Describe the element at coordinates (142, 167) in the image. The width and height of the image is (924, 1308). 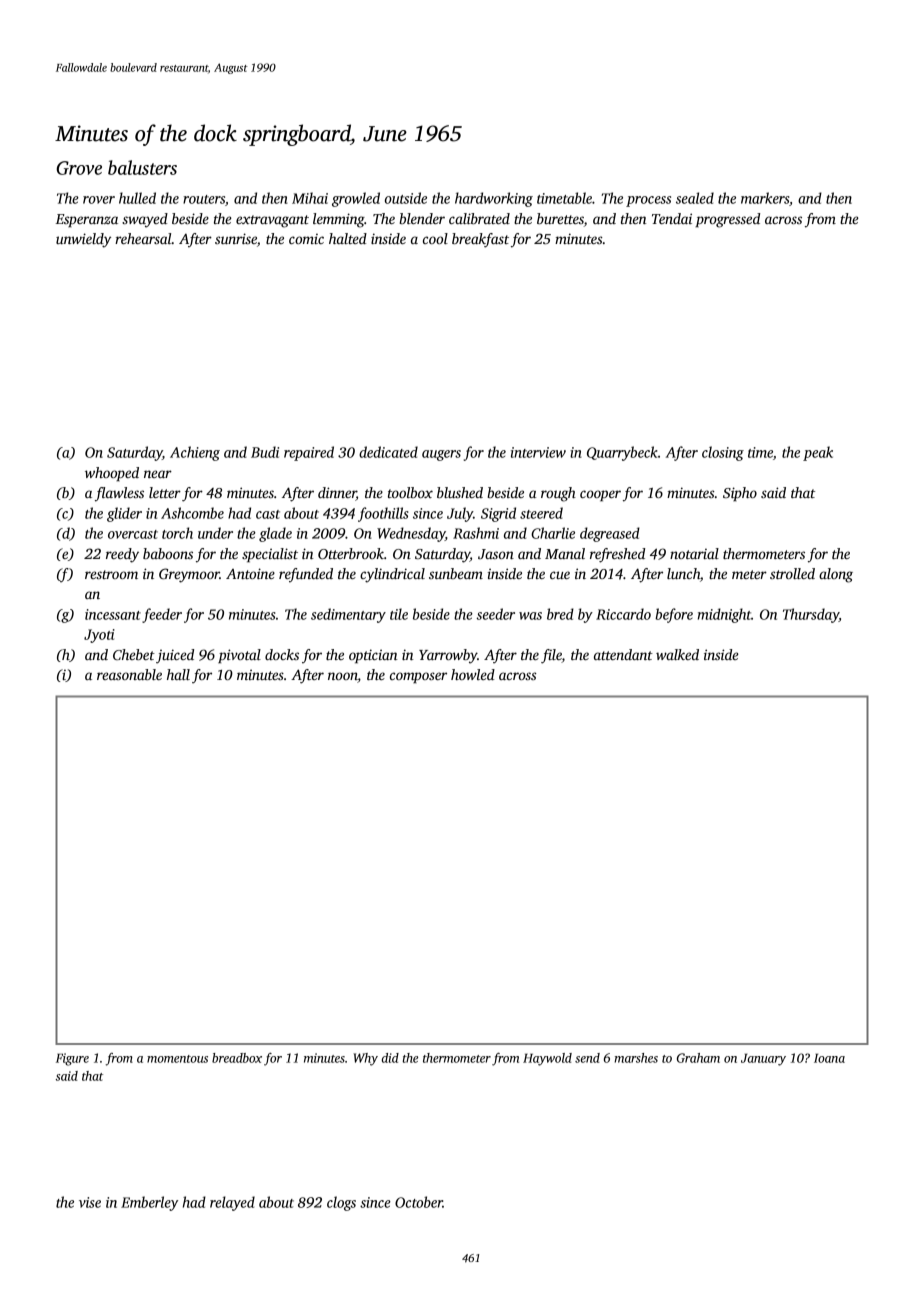
I see `balusters` at that location.
